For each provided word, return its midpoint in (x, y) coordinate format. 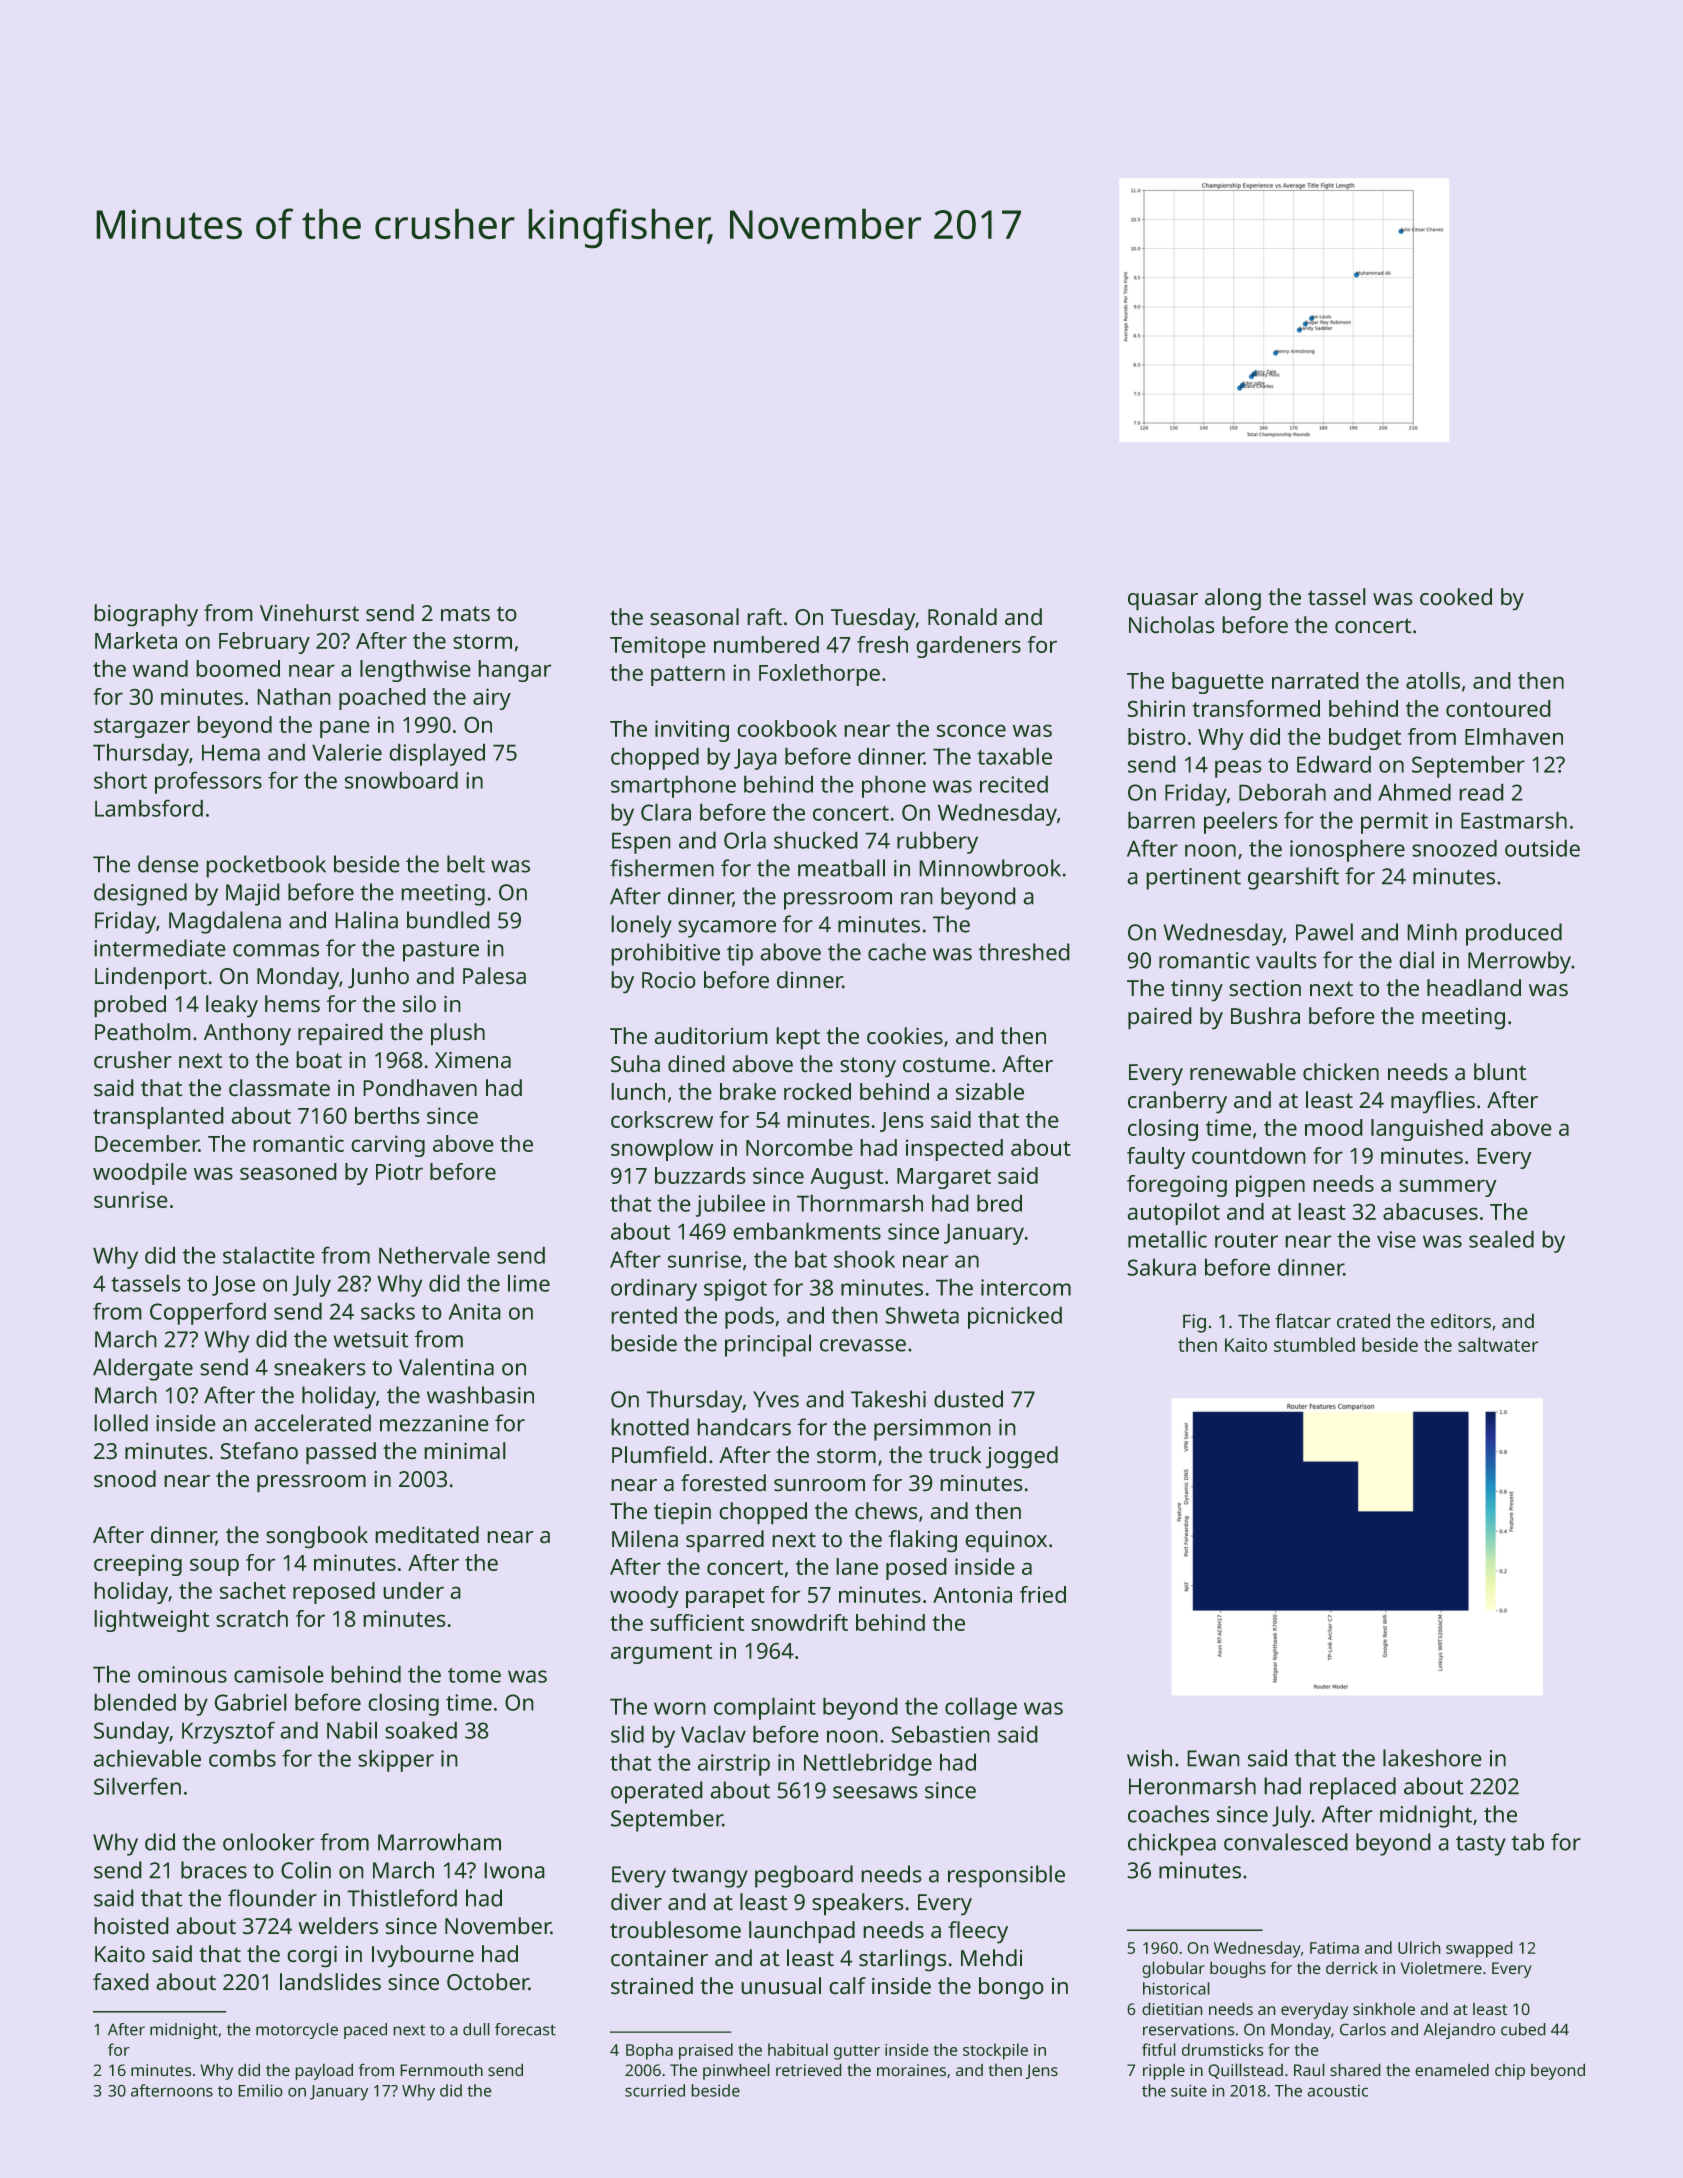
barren (1161, 820)
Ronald (962, 617)
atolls (1433, 680)
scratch (252, 1618)
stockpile (995, 2051)
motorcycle (297, 2031)
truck (955, 1455)
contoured (1498, 708)
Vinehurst (309, 613)
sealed (1501, 1239)
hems (292, 1004)
